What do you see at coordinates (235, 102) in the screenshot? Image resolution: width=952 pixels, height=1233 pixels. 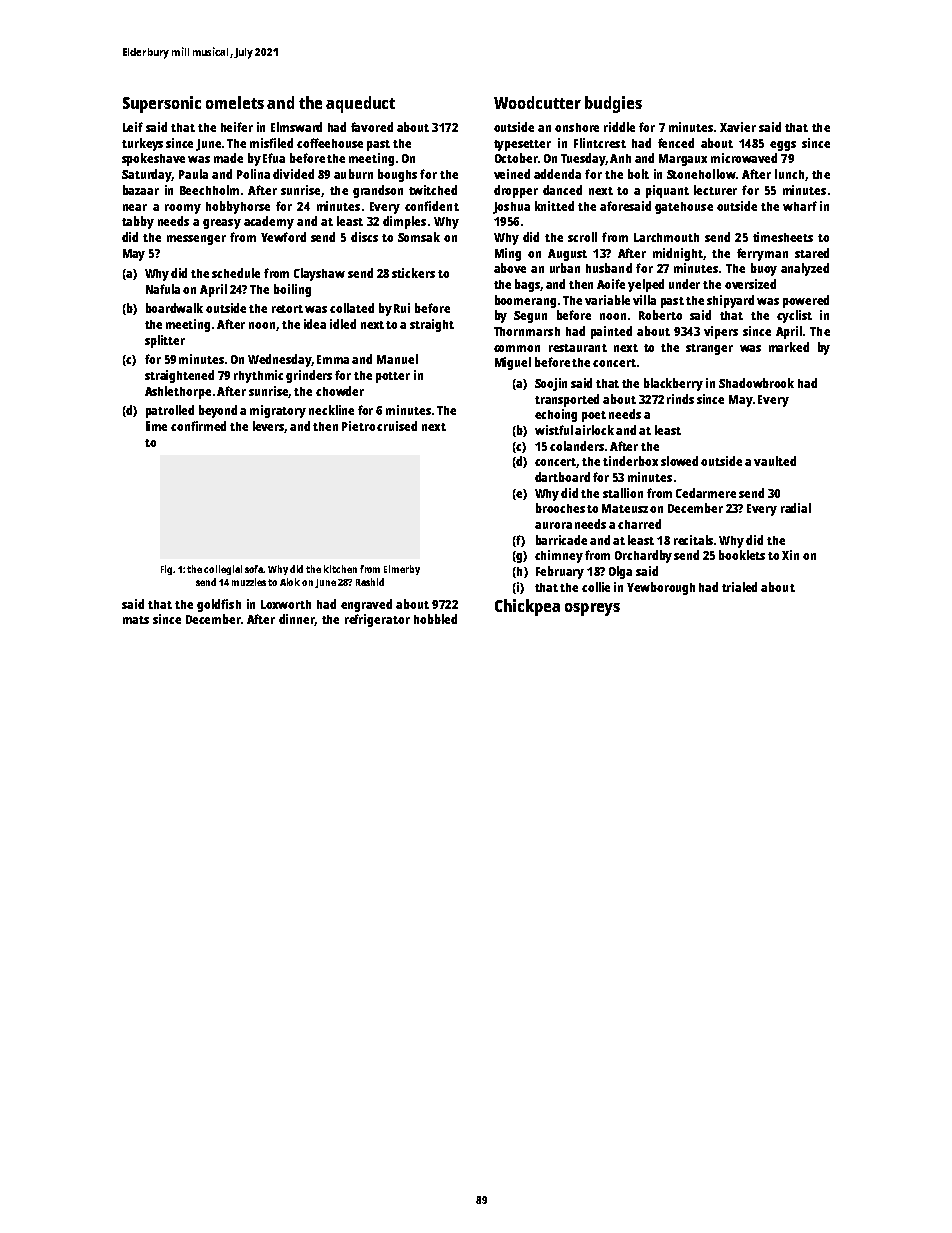 I see `omelets` at bounding box center [235, 102].
